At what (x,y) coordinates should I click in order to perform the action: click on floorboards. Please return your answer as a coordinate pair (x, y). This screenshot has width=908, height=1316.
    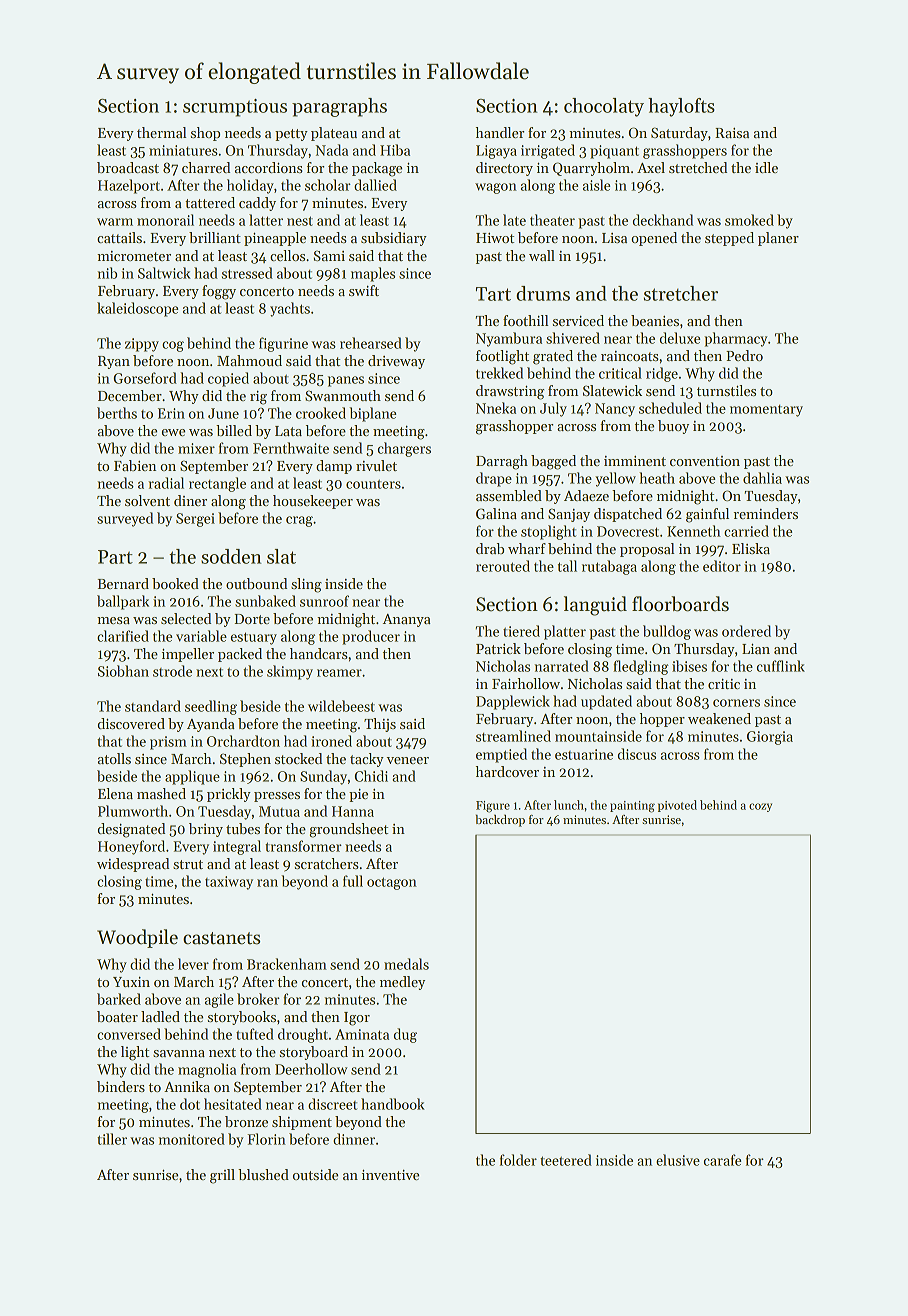
    Looking at the image, I should click on (680, 604).
